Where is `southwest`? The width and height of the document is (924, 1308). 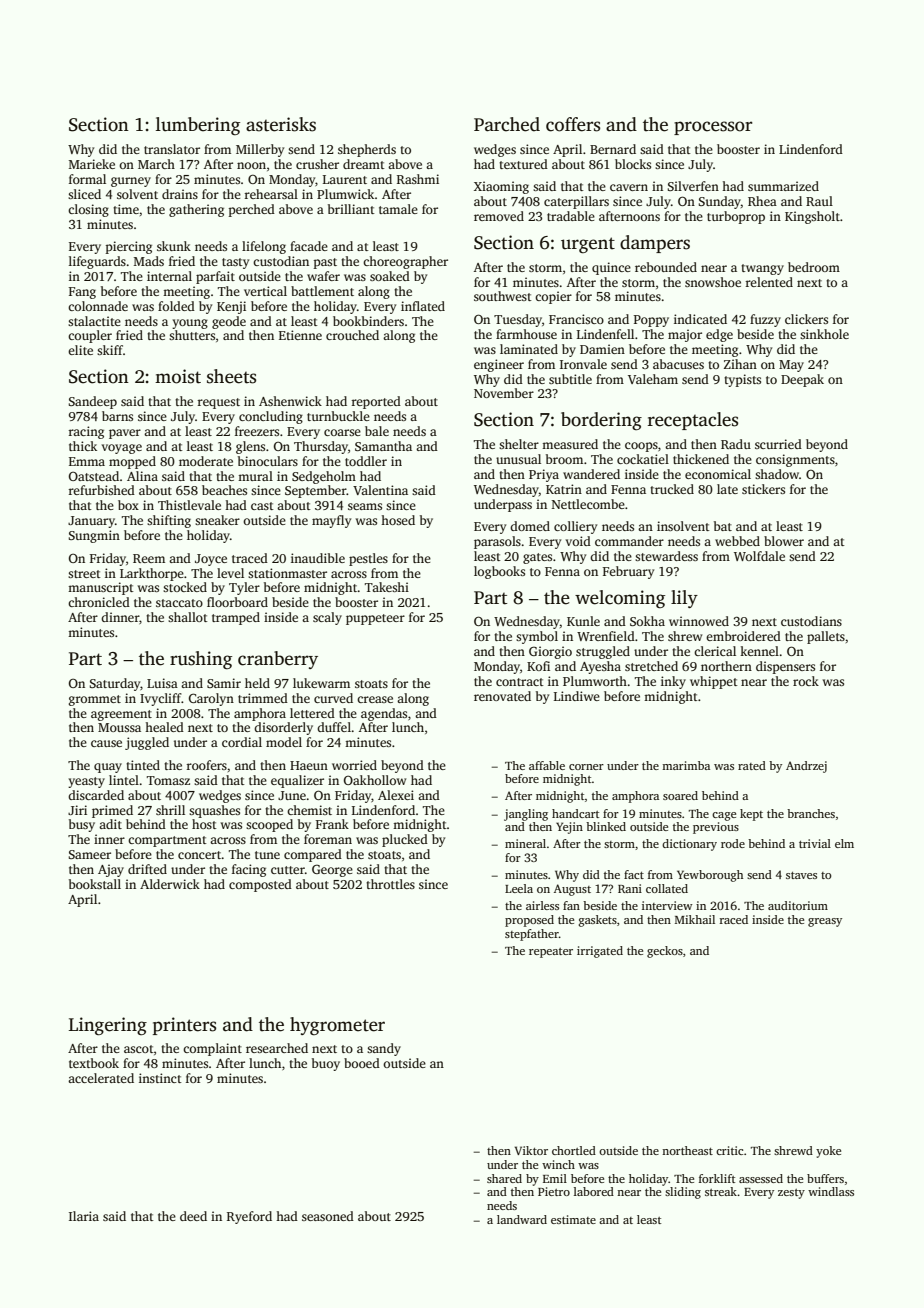 southwest is located at coordinates (503, 296).
